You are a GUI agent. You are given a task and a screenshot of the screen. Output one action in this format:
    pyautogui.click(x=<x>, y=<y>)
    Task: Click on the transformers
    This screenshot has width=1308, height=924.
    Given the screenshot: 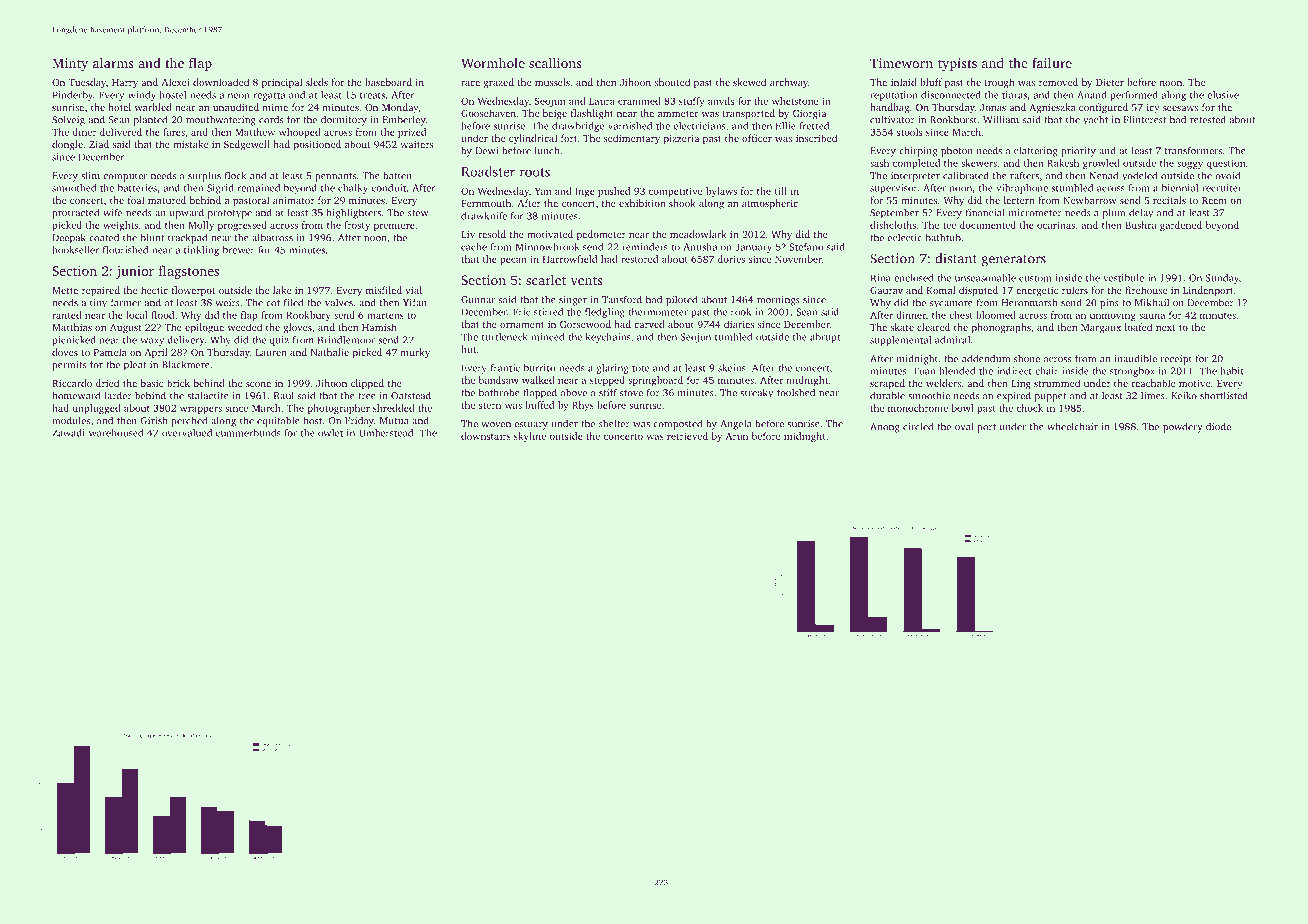 What is the action you would take?
    pyautogui.click(x=1193, y=150)
